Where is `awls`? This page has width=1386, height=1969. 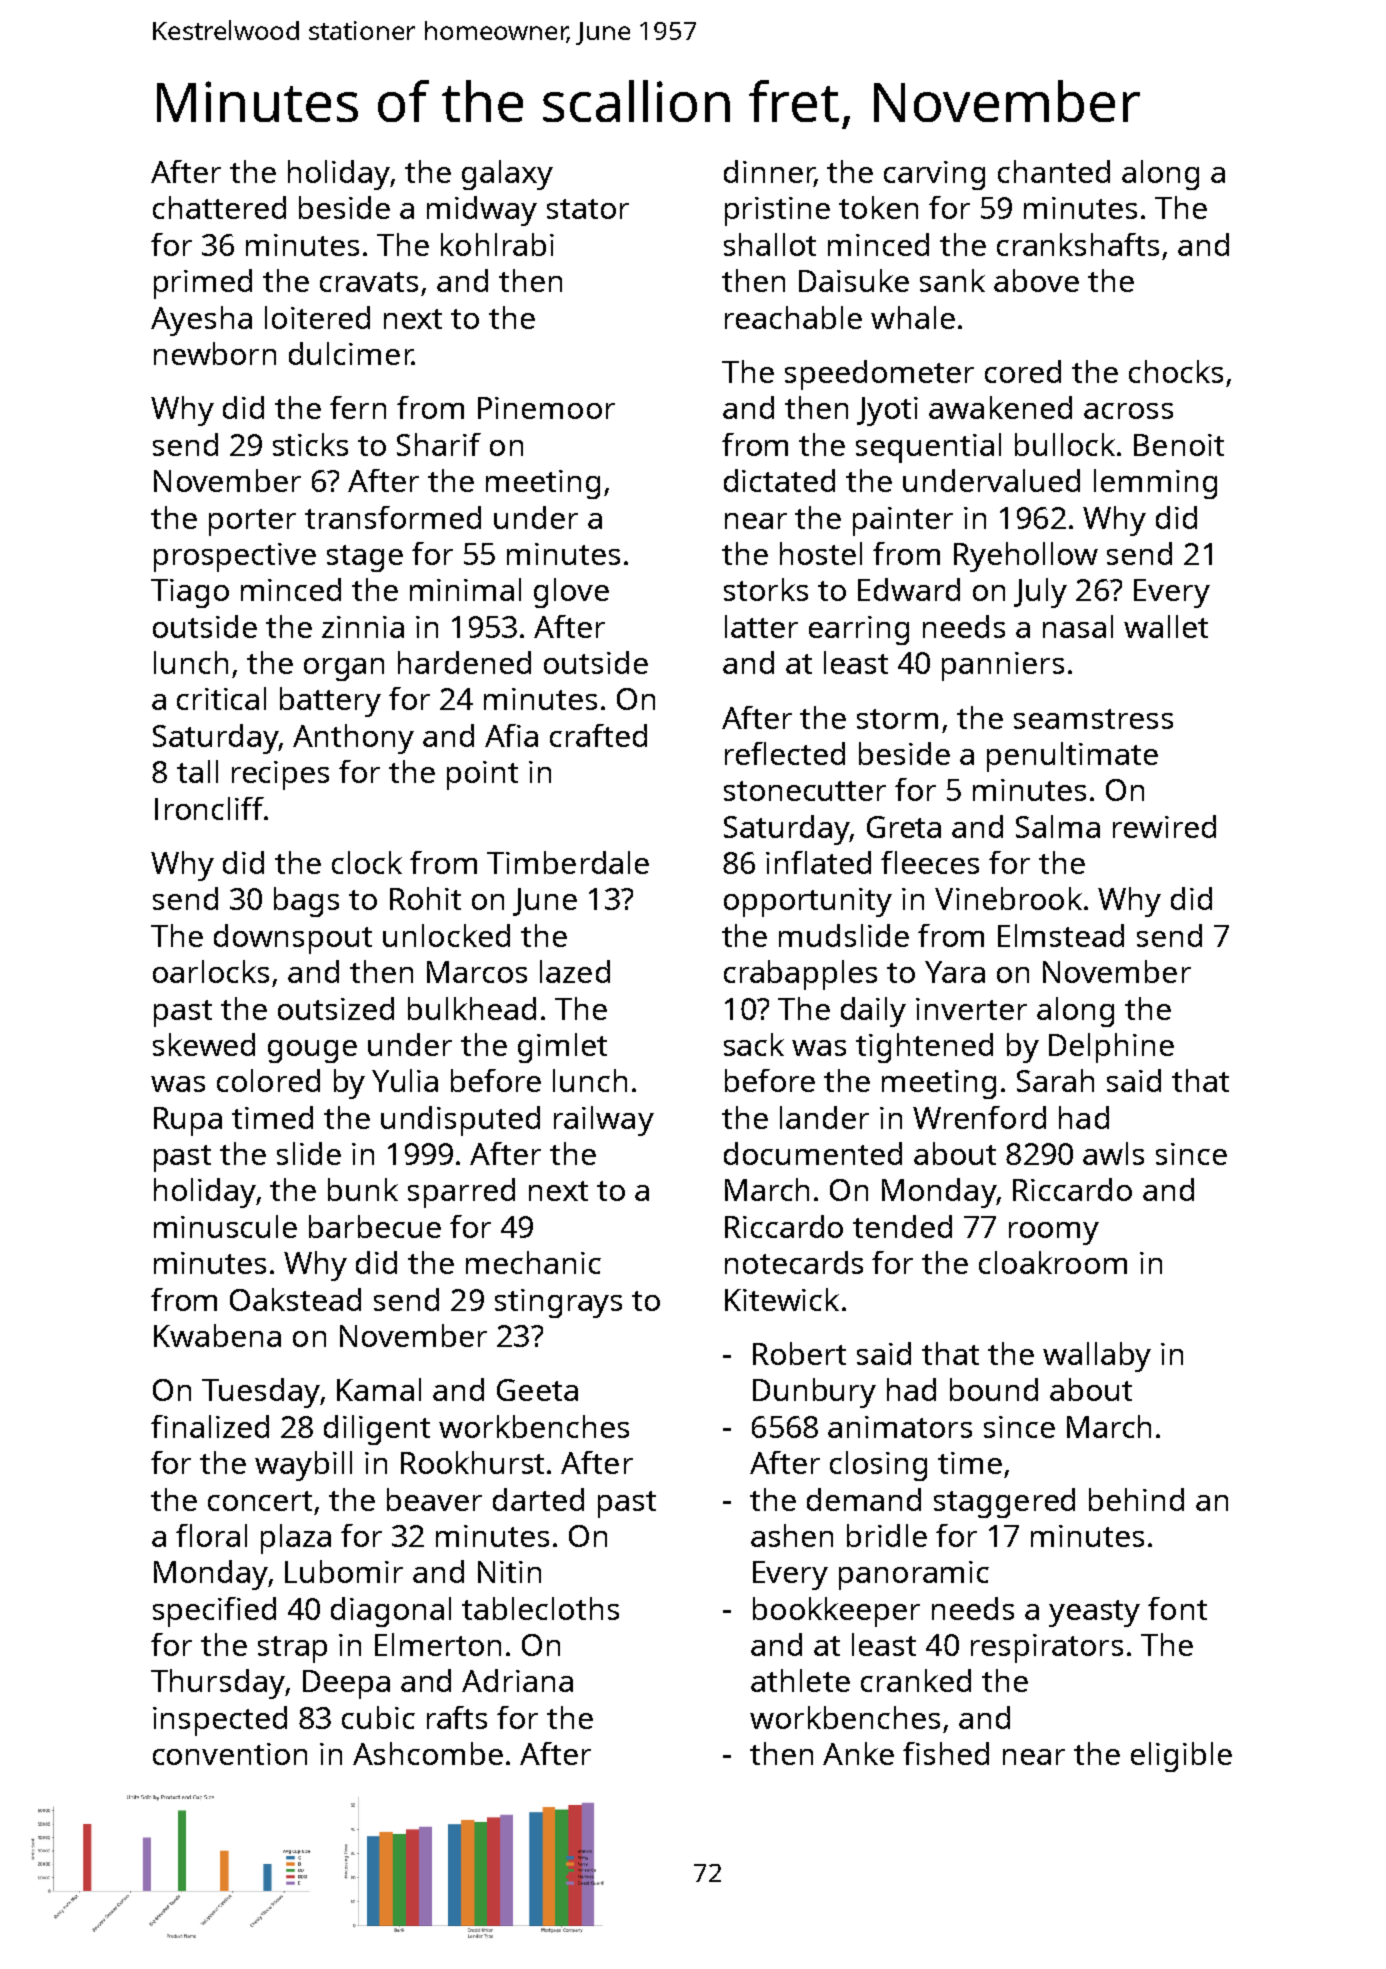
awls is located at coordinates (1113, 1153).
